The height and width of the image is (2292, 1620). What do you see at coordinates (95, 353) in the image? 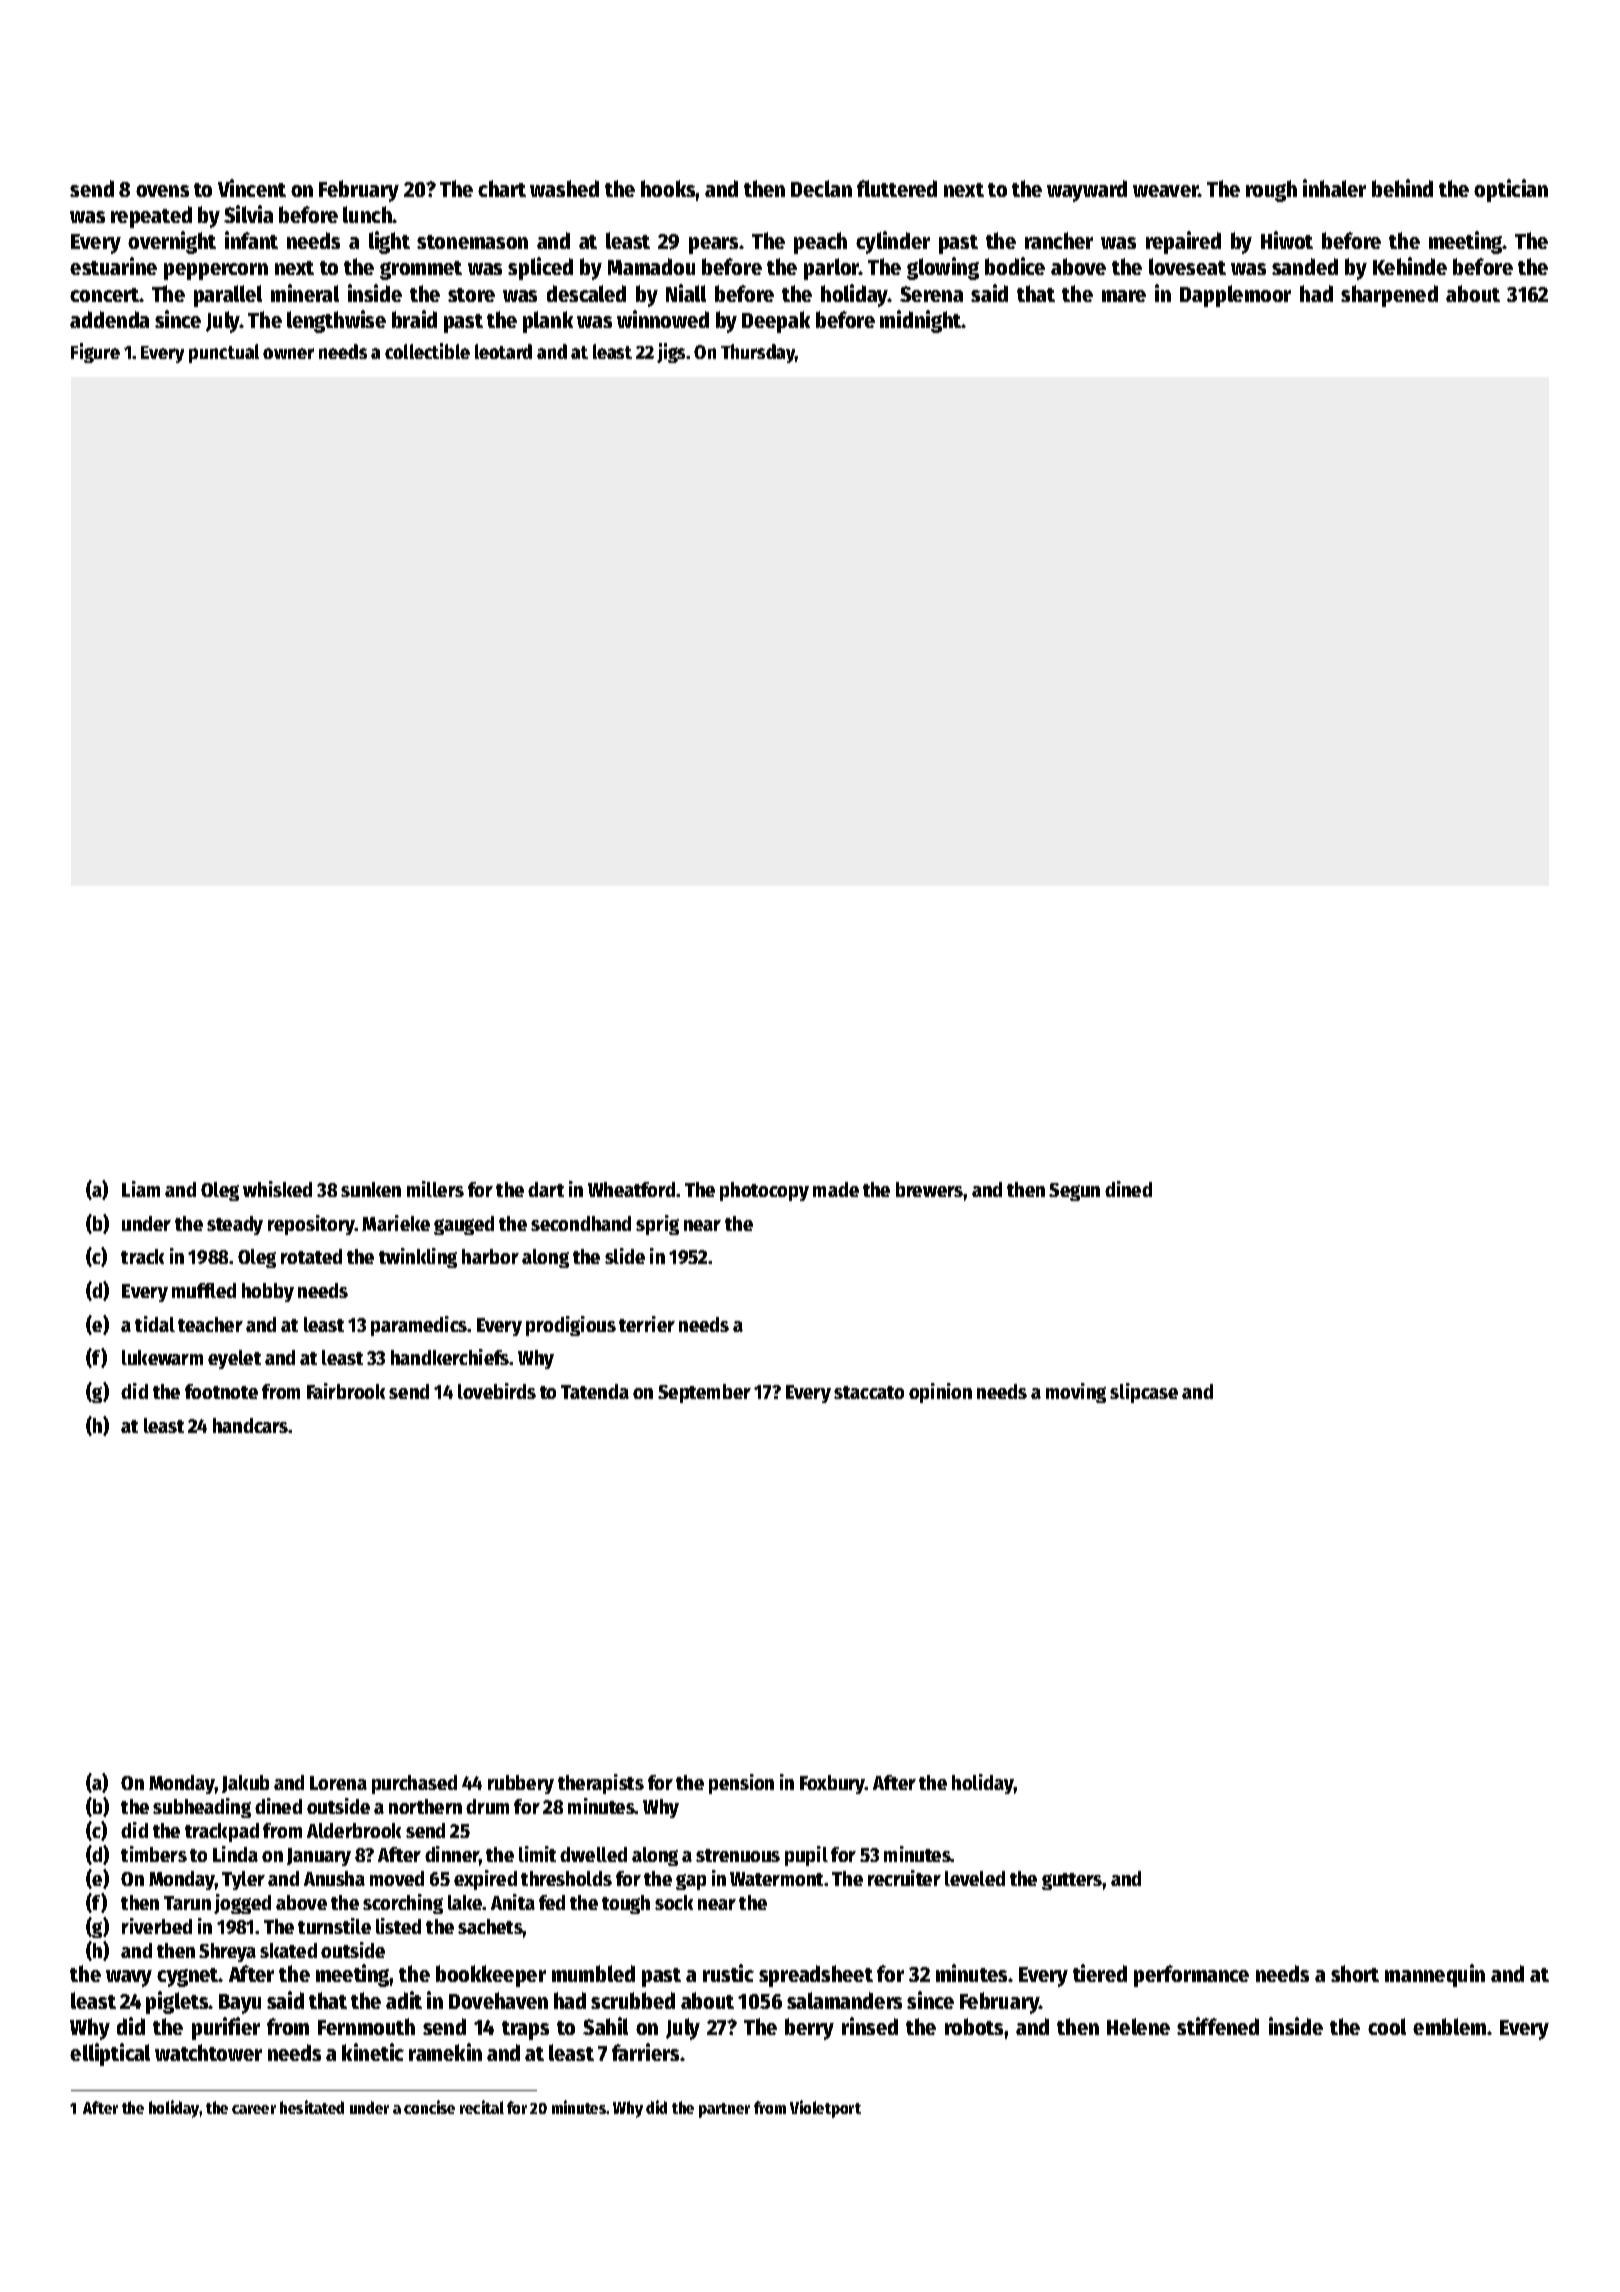
I see `Figure` at bounding box center [95, 353].
